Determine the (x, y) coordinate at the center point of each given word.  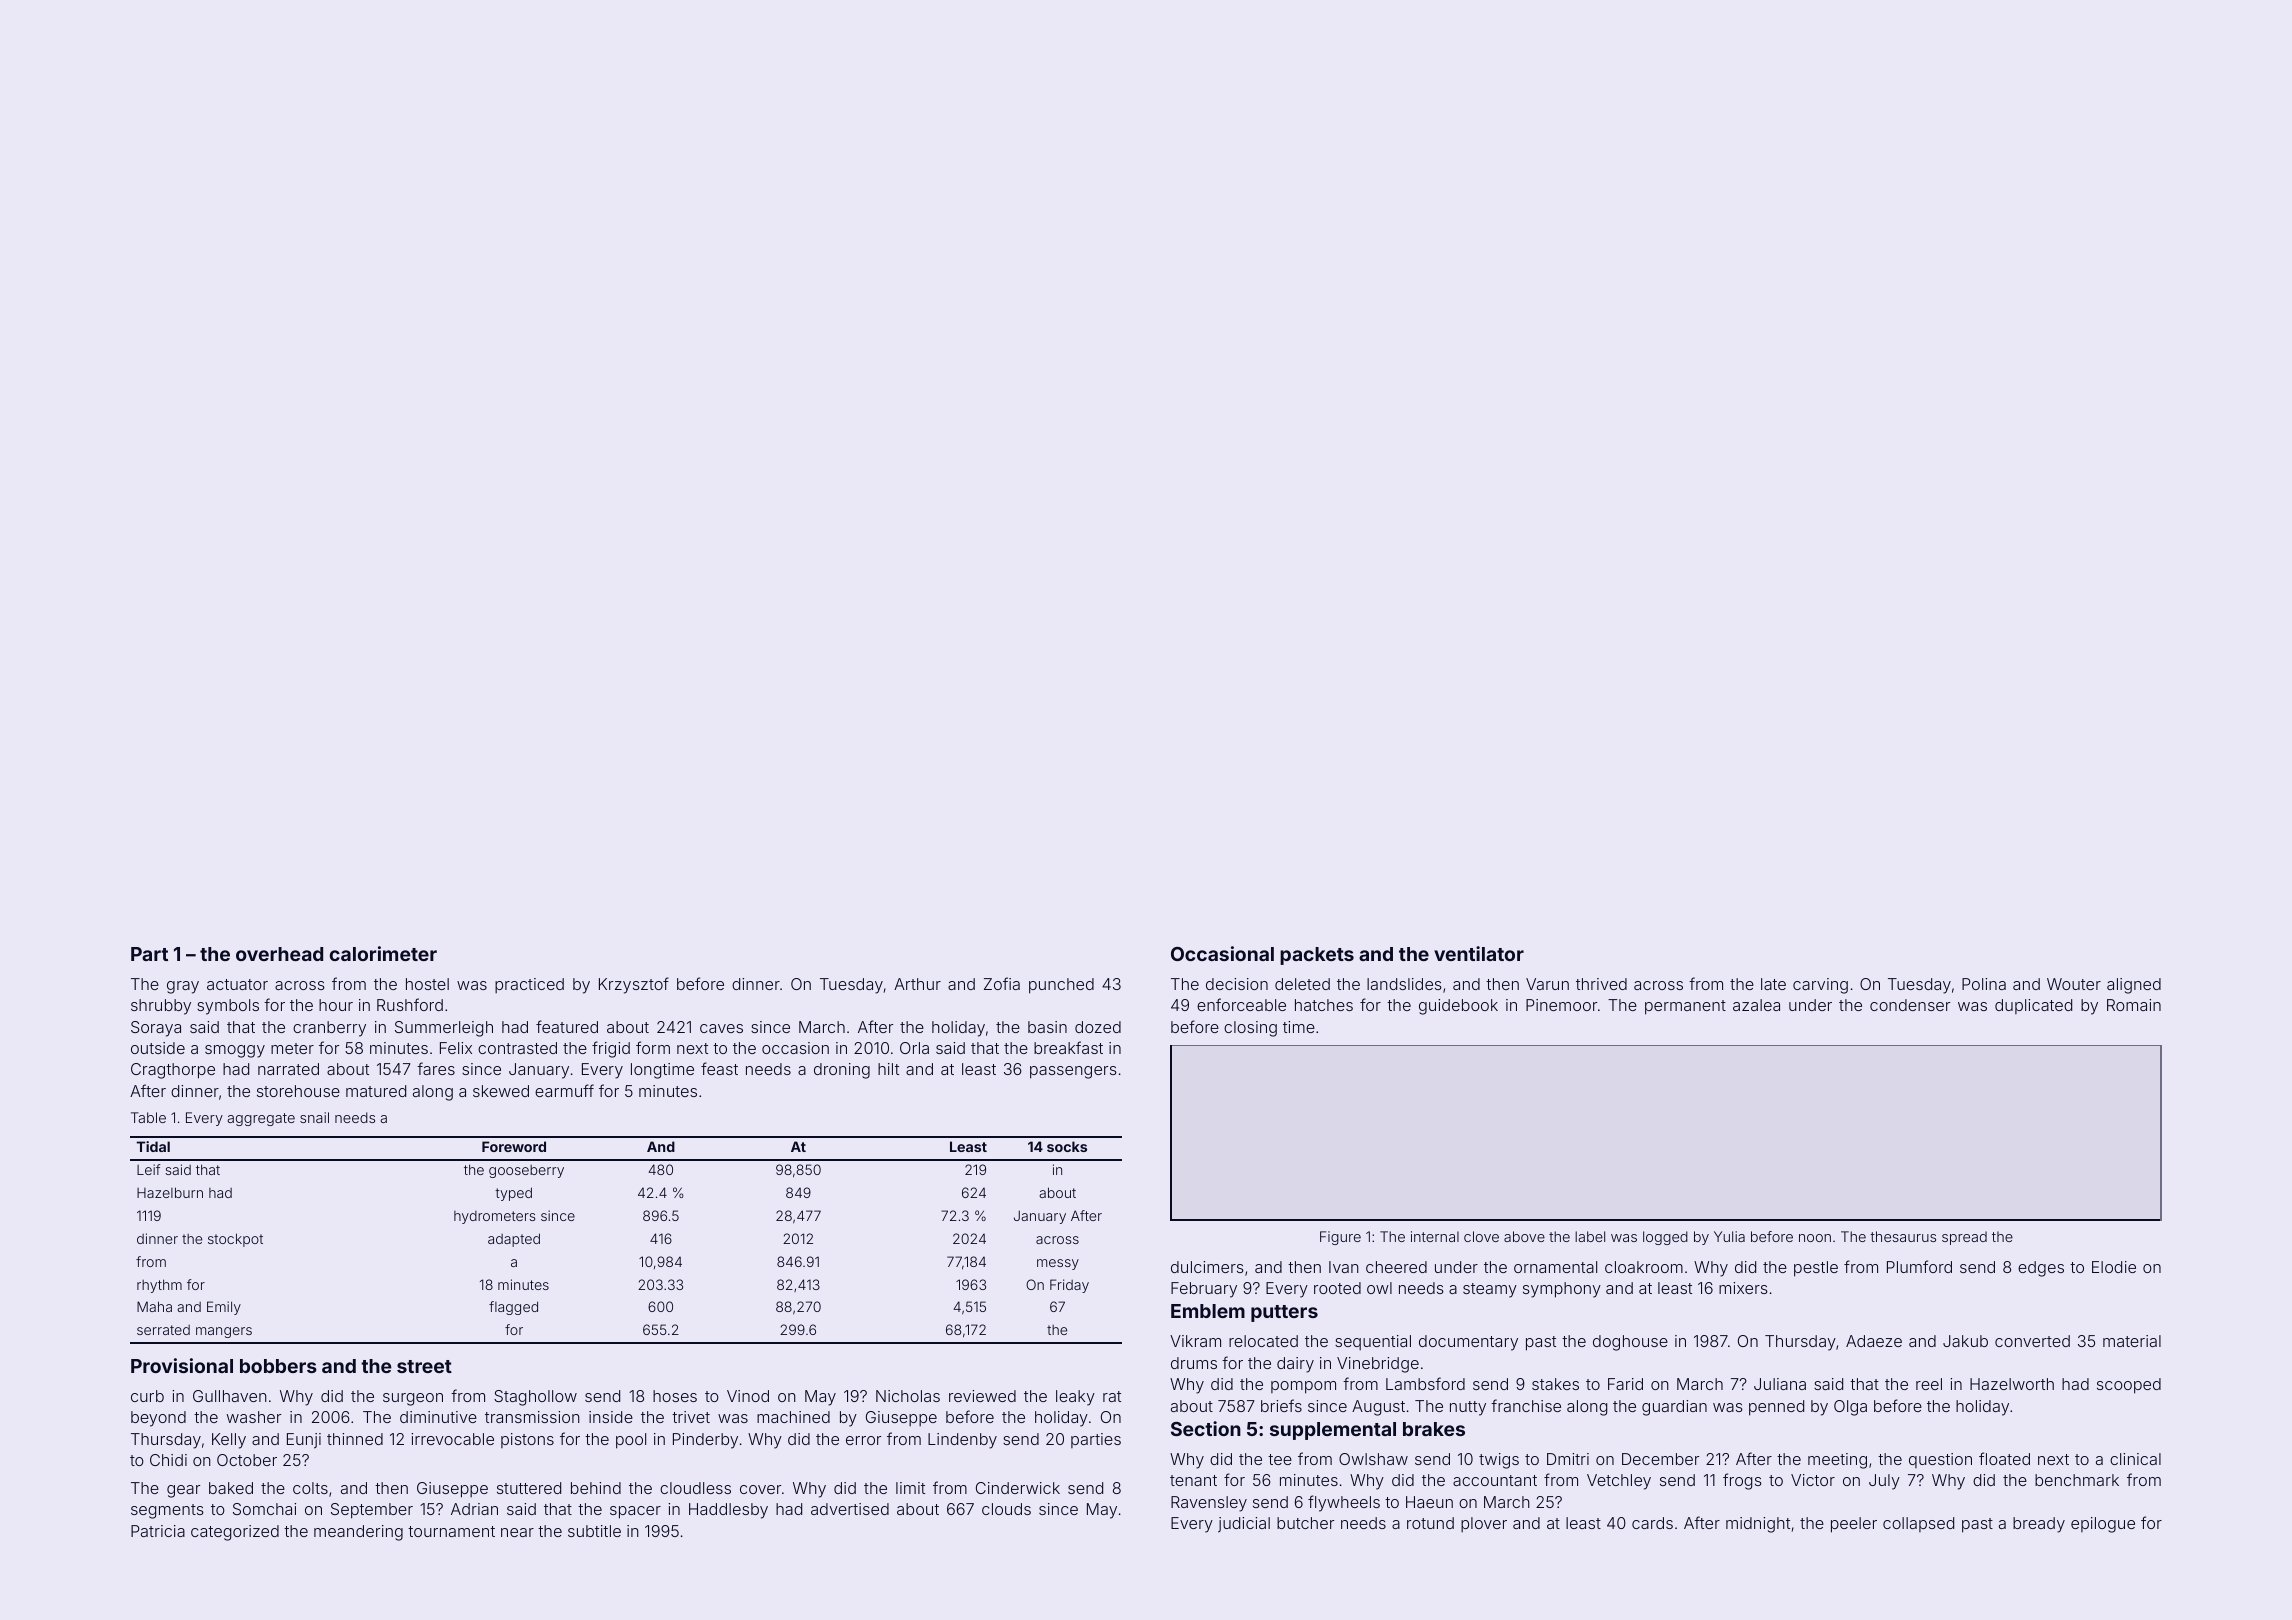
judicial (1244, 1525)
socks (1067, 1146)
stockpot (235, 1240)
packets (1317, 956)
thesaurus (1903, 1236)
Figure (1340, 1238)
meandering (358, 1533)
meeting (1837, 1461)
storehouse (298, 1091)
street (424, 1366)
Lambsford (1425, 1383)
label (1590, 1236)
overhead (279, 954)
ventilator (1479, 953)
